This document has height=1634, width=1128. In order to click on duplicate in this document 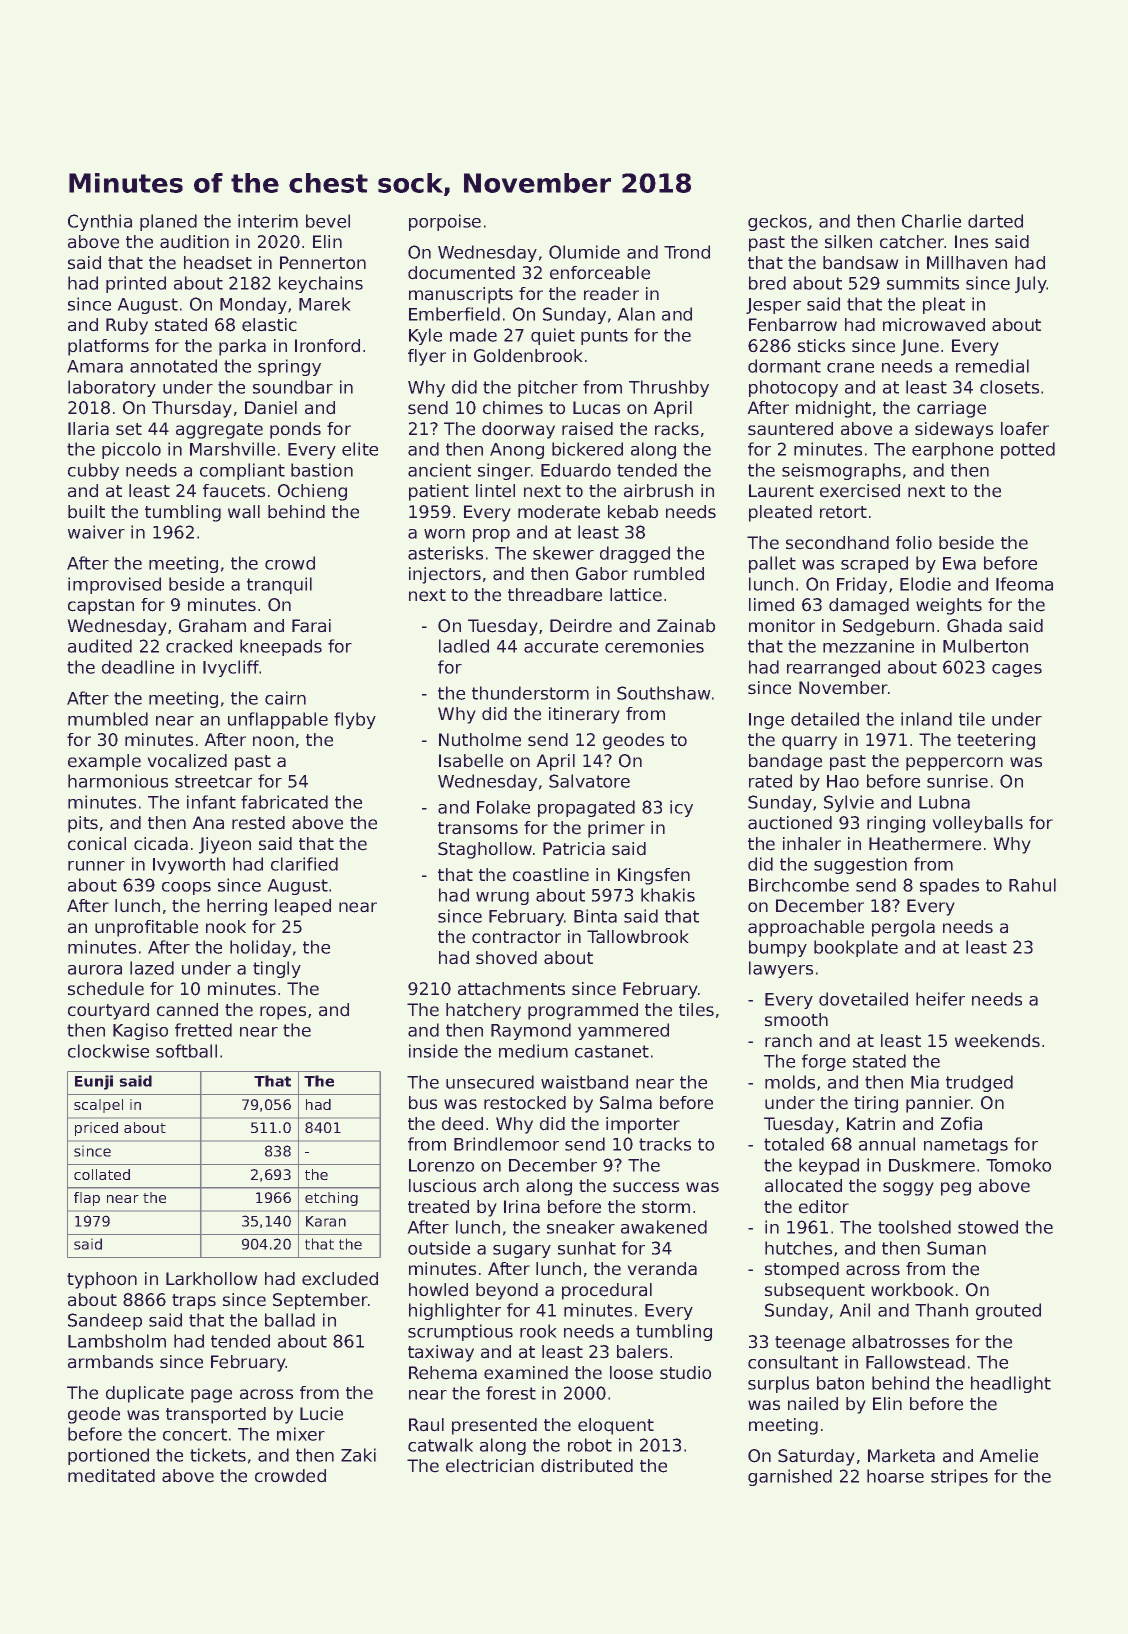, I will do `click(145, 1394)`.
